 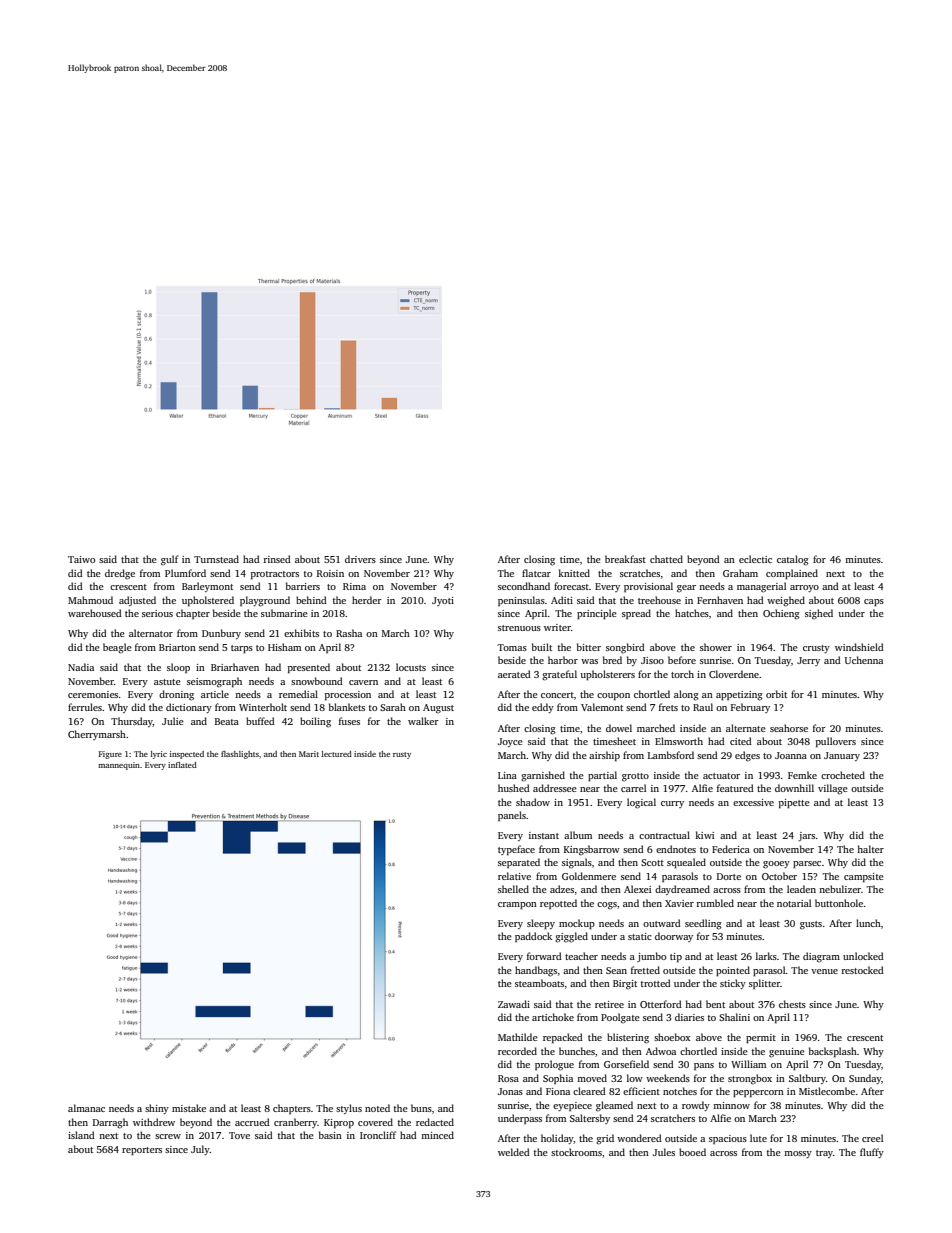 What do you see at coordinates (739, 696) in the image?
I see `appetizing` at bounding box center [739, 696].
